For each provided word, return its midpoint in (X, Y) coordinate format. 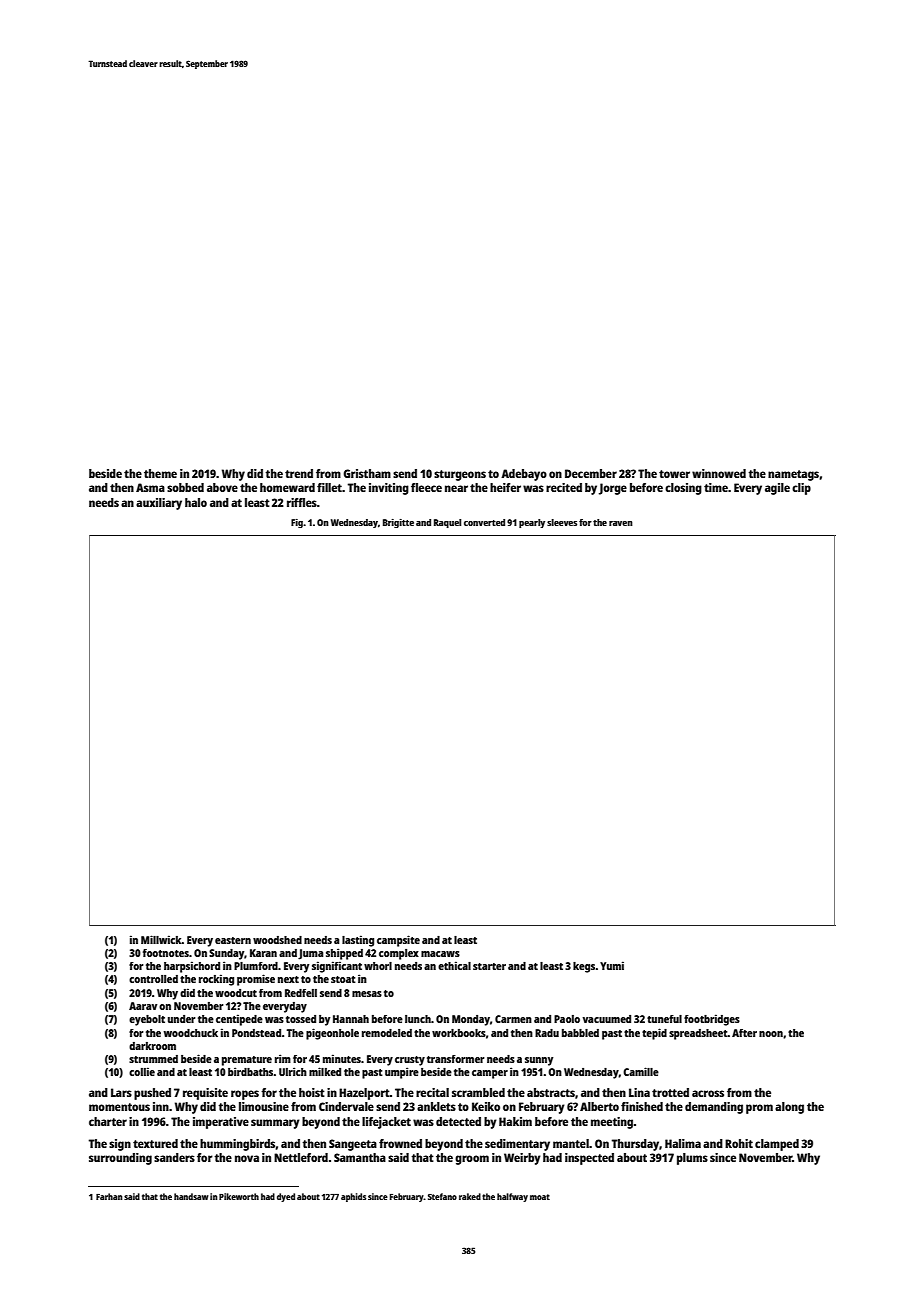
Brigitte (398, 523)
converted (484, 522)
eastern (233, 940)
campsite (398, 941)
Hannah (351, 1019)
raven (621, 523)
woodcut (236, 993)
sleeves (562, 522)
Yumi (612, 965)
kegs (584, 967)
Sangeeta (353, 1145)
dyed (286, 1197)
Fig (297, 523)
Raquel (447, 523)
